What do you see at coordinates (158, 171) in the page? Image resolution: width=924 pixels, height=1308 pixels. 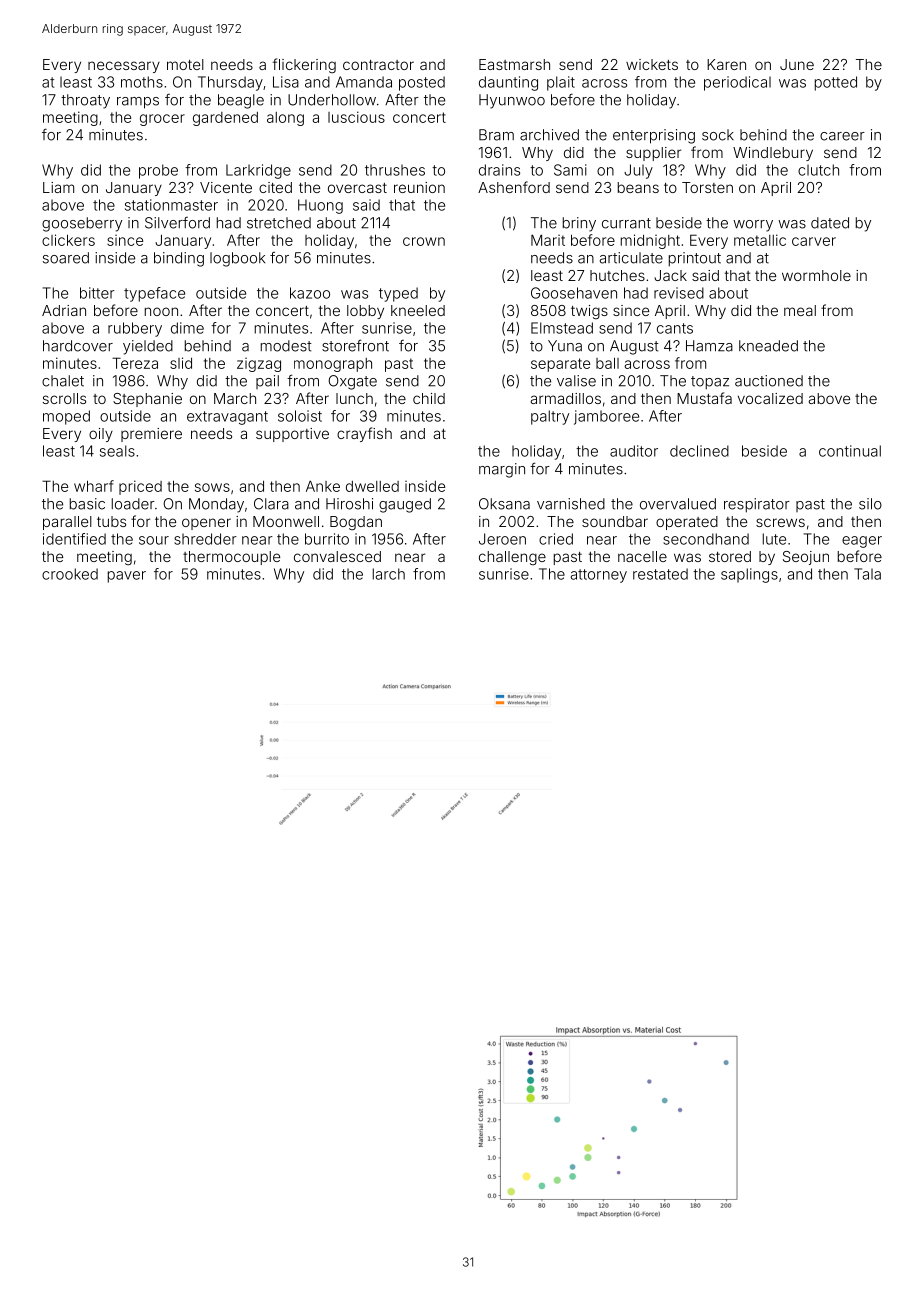 I see `probe` at bounding box center [158, 171].
